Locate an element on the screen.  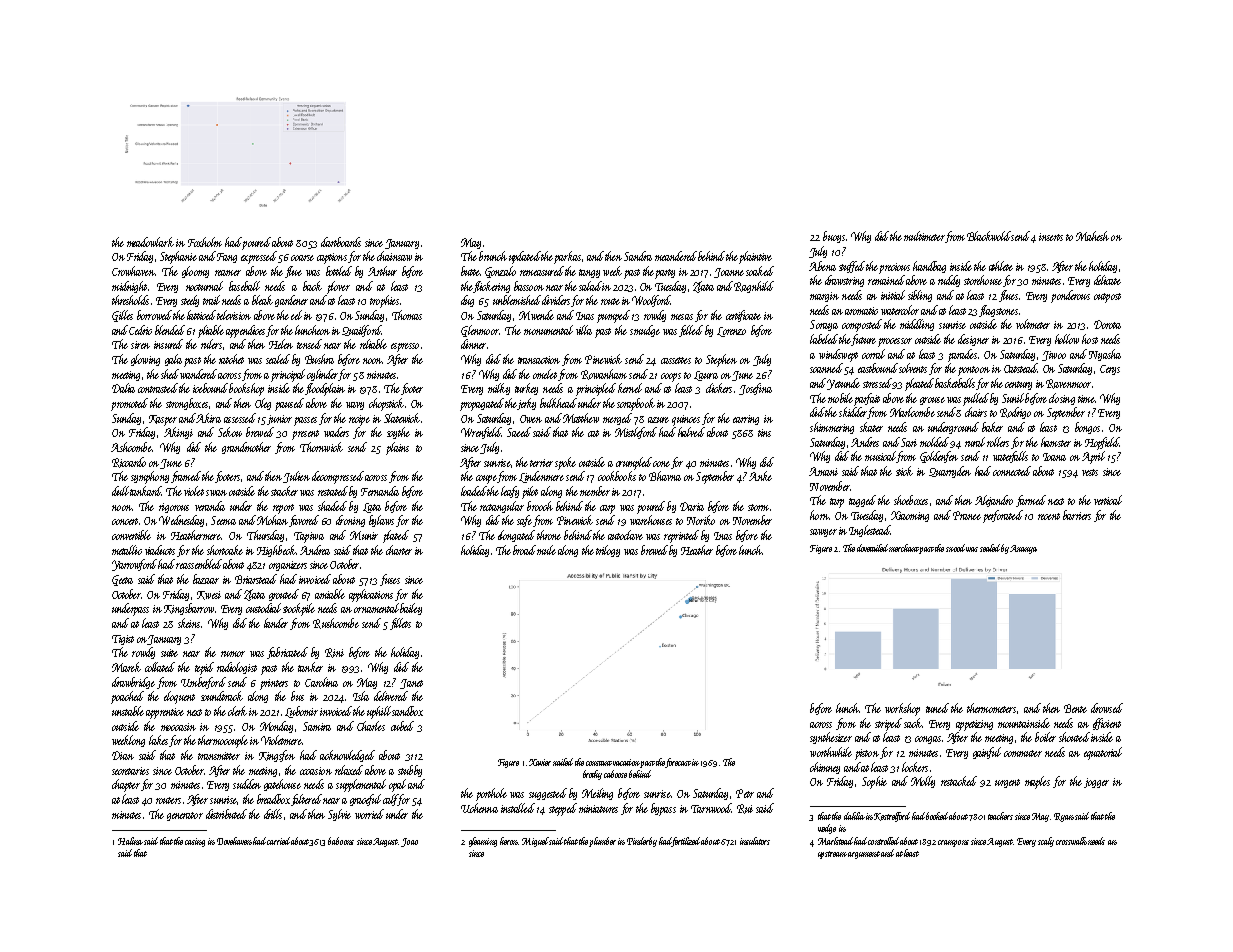
Sylvie is located at coordinates (339, 815).
